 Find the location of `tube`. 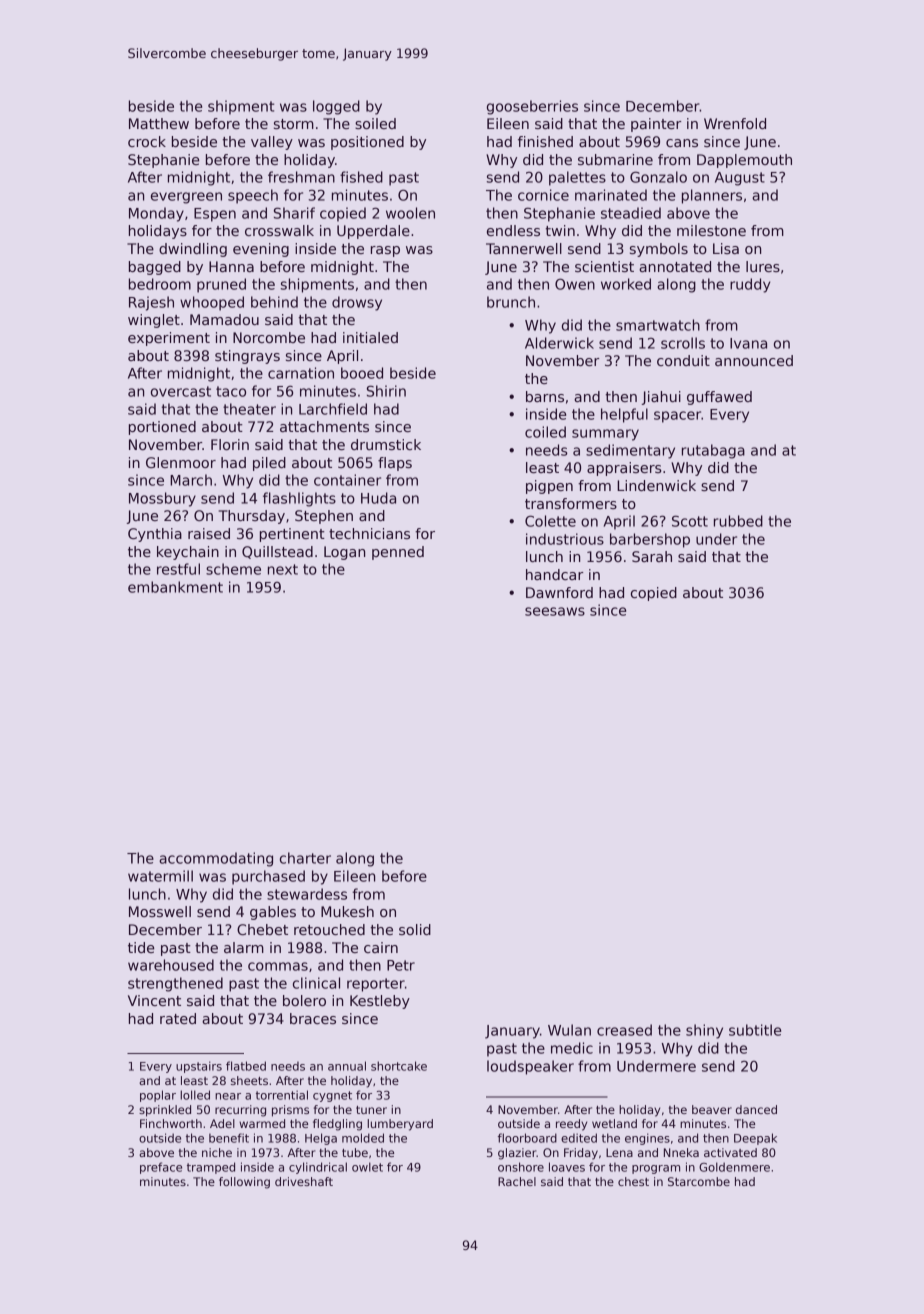

tube is located at coordinates (355, 1152).
